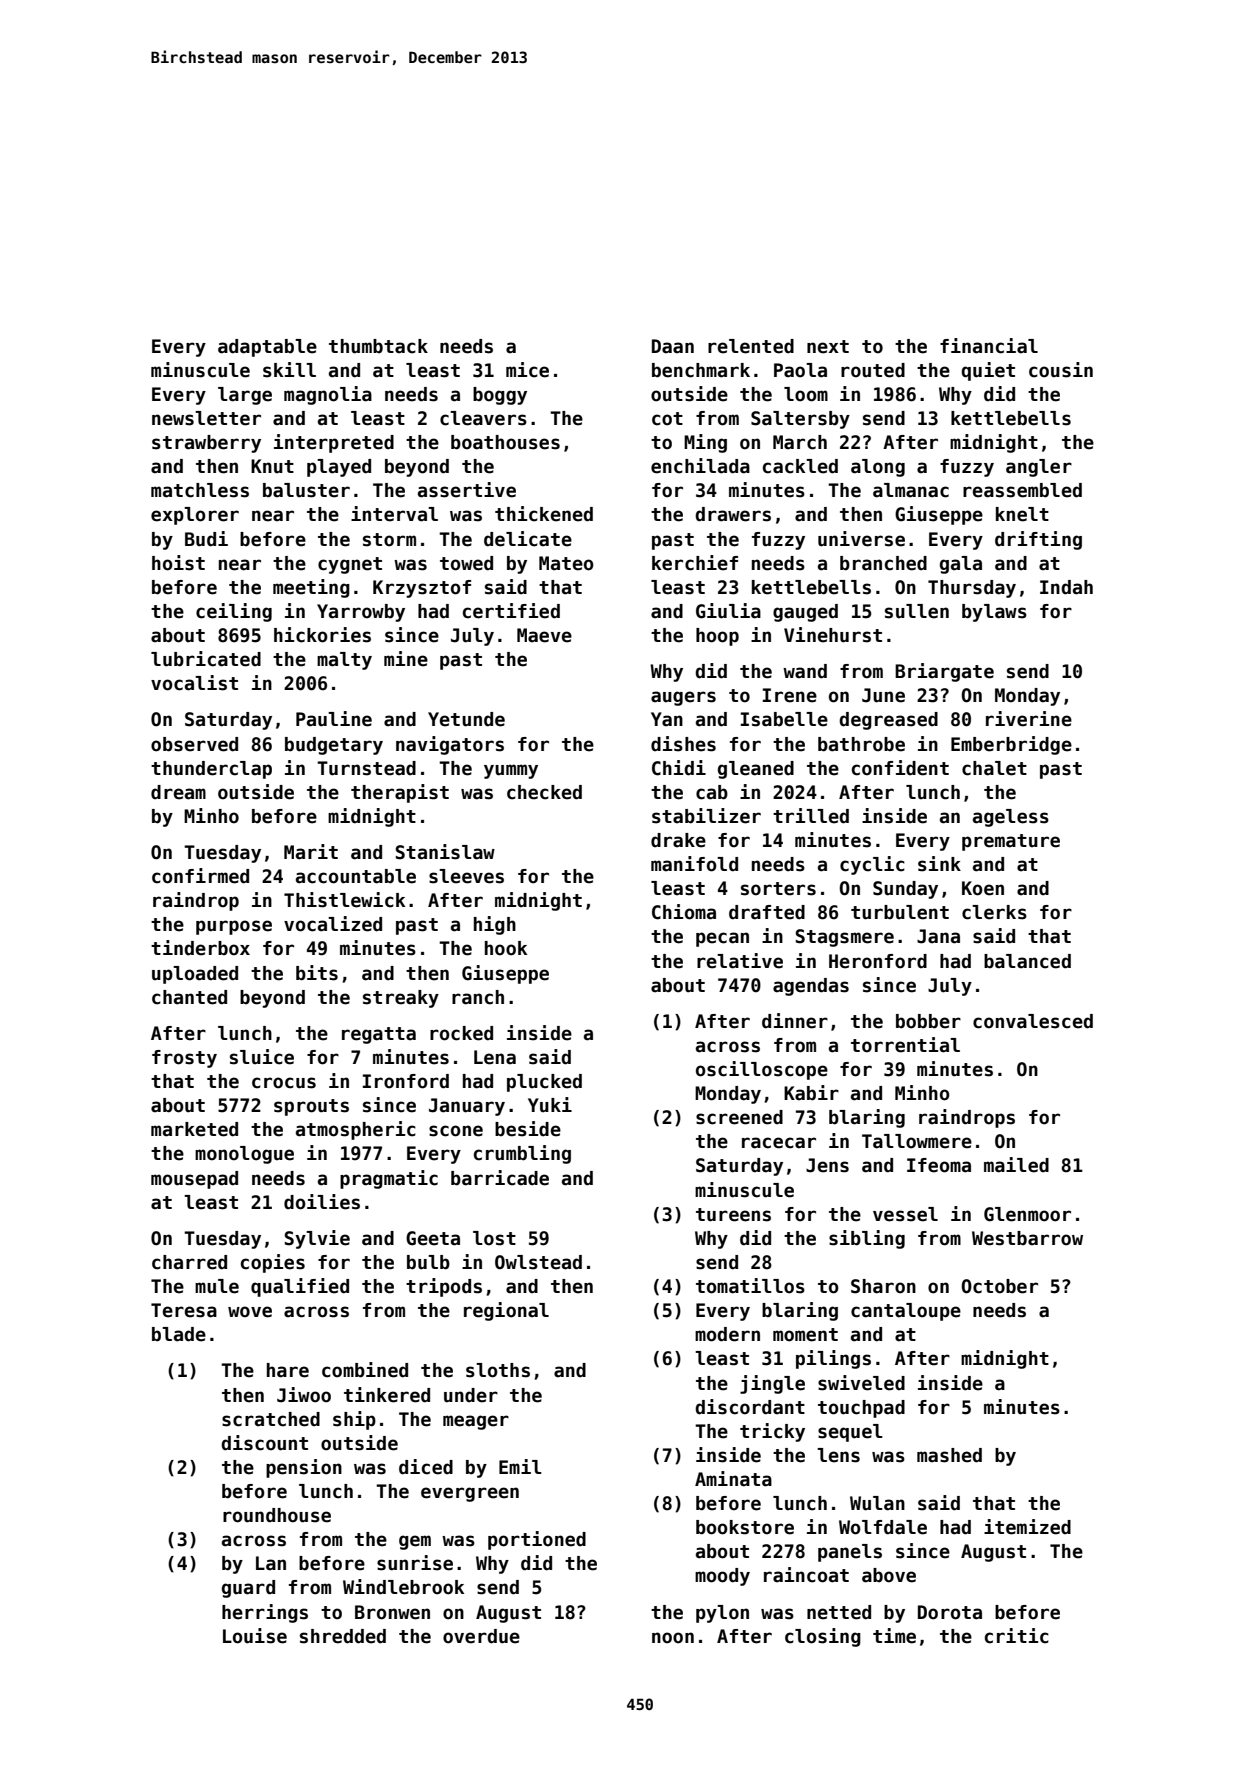  I want to click on above, so click(889, 1575).
